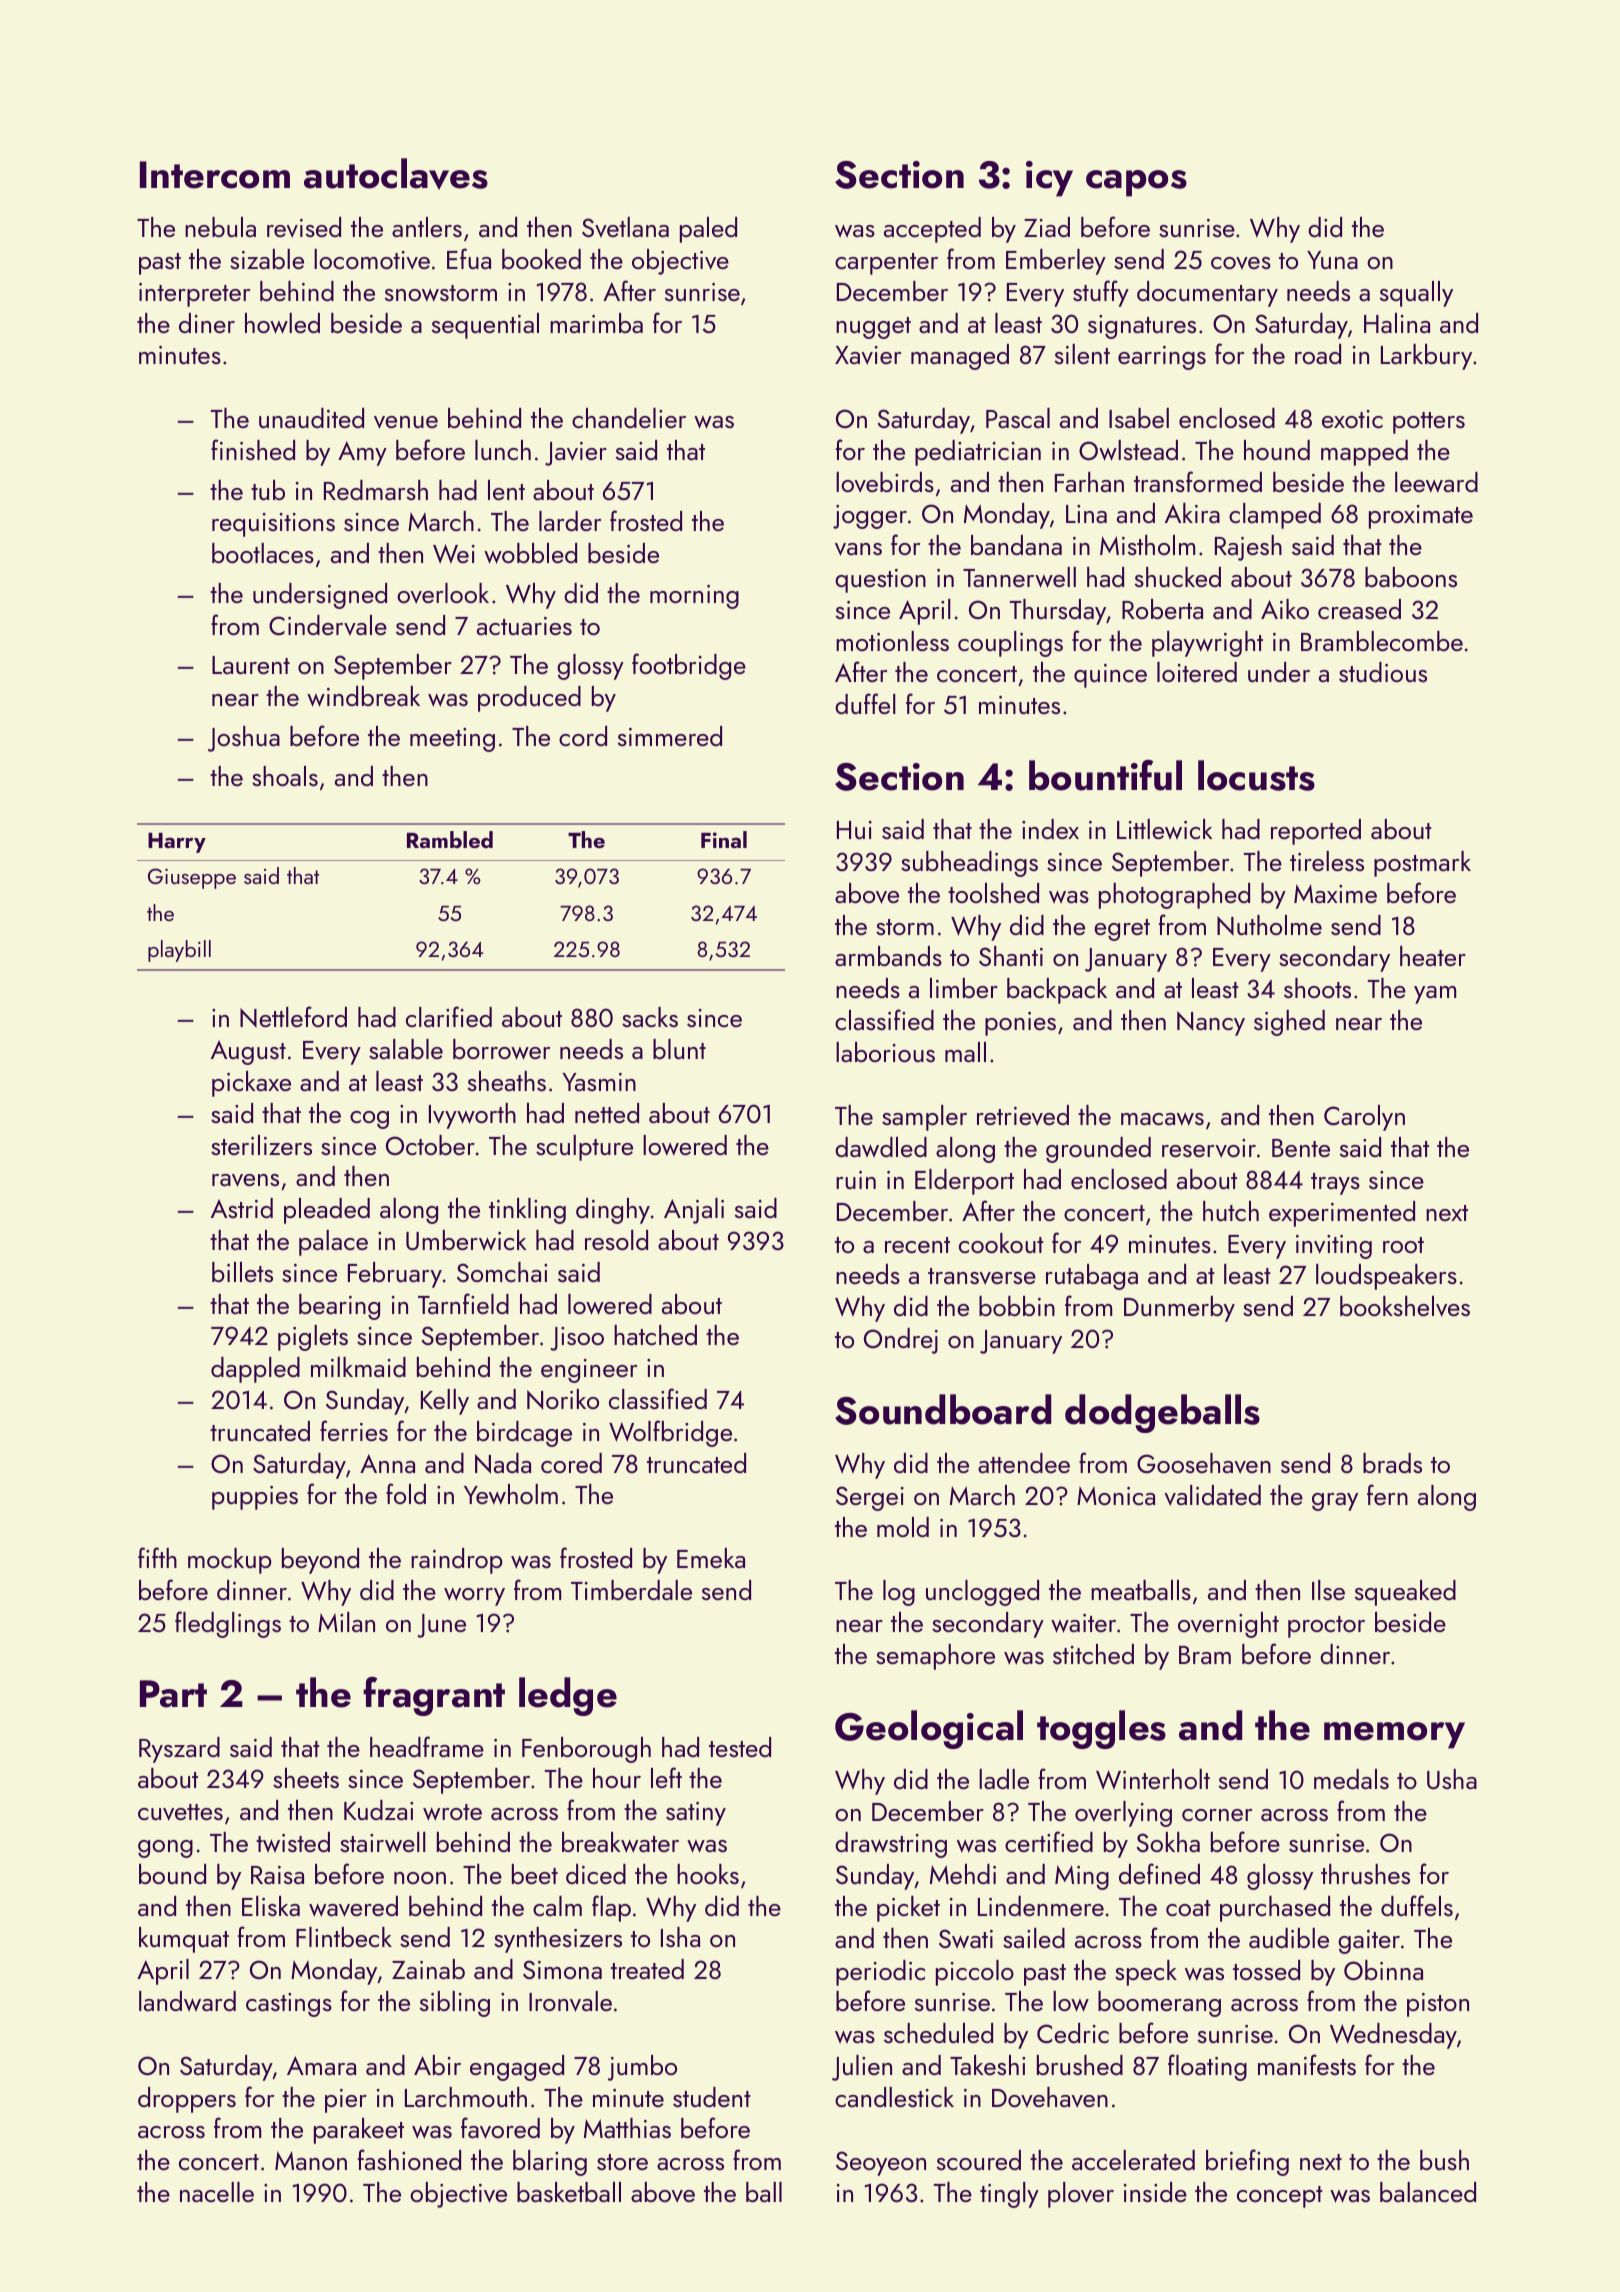 Image resolution: width=1620 pixels, height=2292 pixels. I want to click on bookshelves, so click(1405, 1306).
